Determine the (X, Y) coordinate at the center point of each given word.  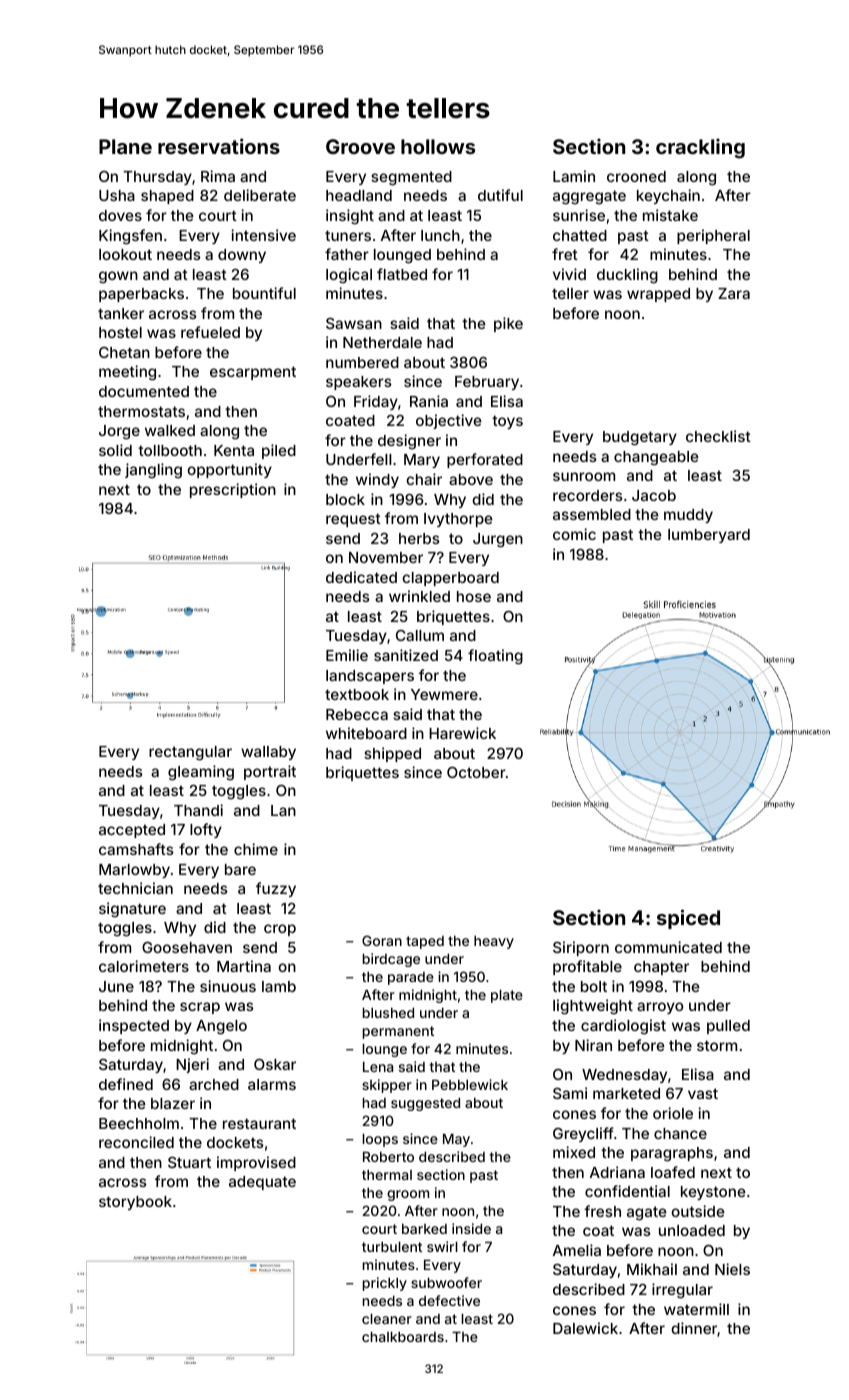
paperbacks (141, 295)
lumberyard (709, 536)
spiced (688, 919)
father (347, 254)
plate (507, 996)
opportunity (229, 470)
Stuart (189, 1162)
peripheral (713, 236)
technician (135, 888)
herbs (419, 538)
